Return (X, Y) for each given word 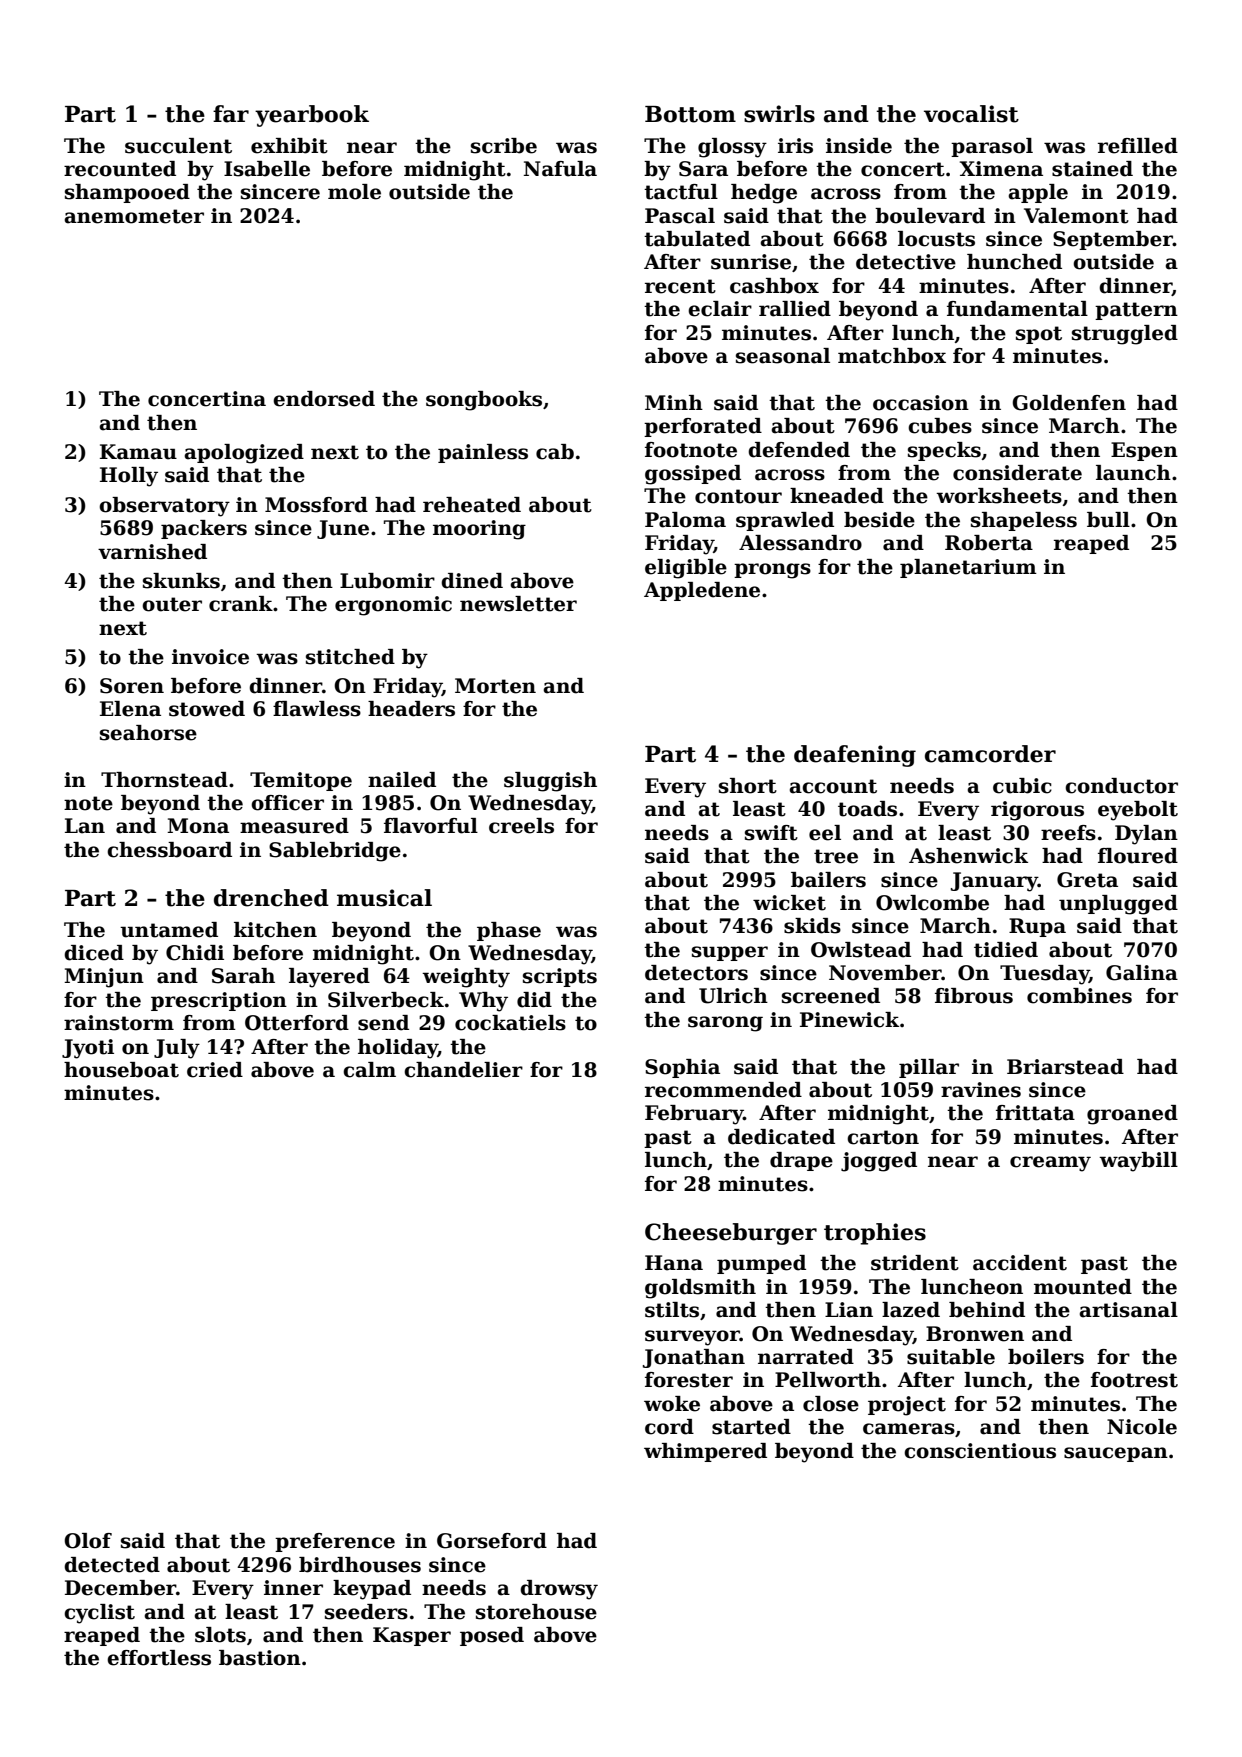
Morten (495, 686)
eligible (686, 569)
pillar (929, 1068)
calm (369, 1070)
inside (859, 146)
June (343, 529)
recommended (723, 1090)
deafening (855, 756)
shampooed (127, 193)
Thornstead (164, 780)
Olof (88, 1541)
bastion (260, 1658)
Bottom (690, 114)
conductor (1121, 786)
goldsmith (700, 1289)
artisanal (1129, 1310)
